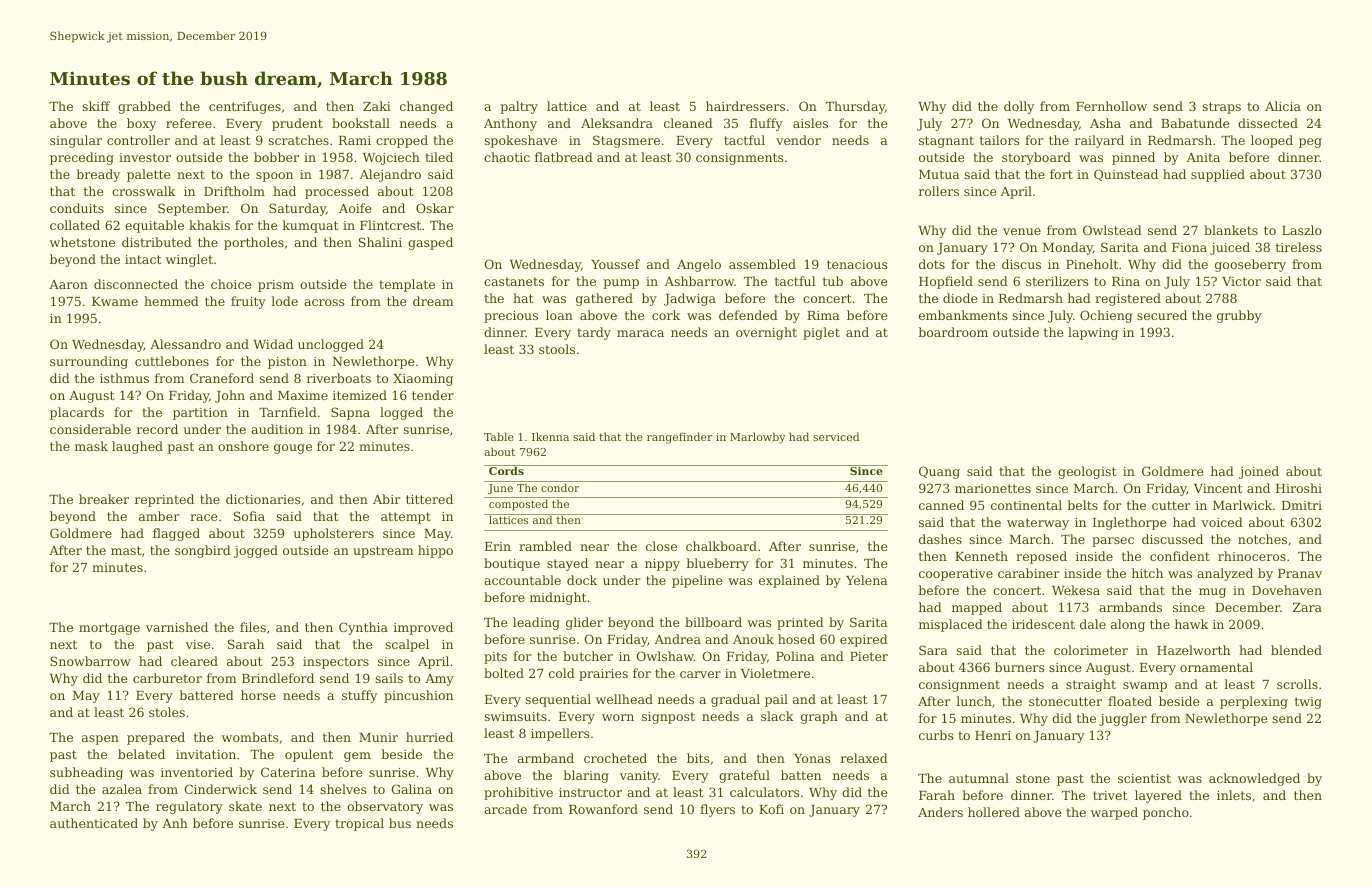  I want to click on straps, so click(1221, 108).
